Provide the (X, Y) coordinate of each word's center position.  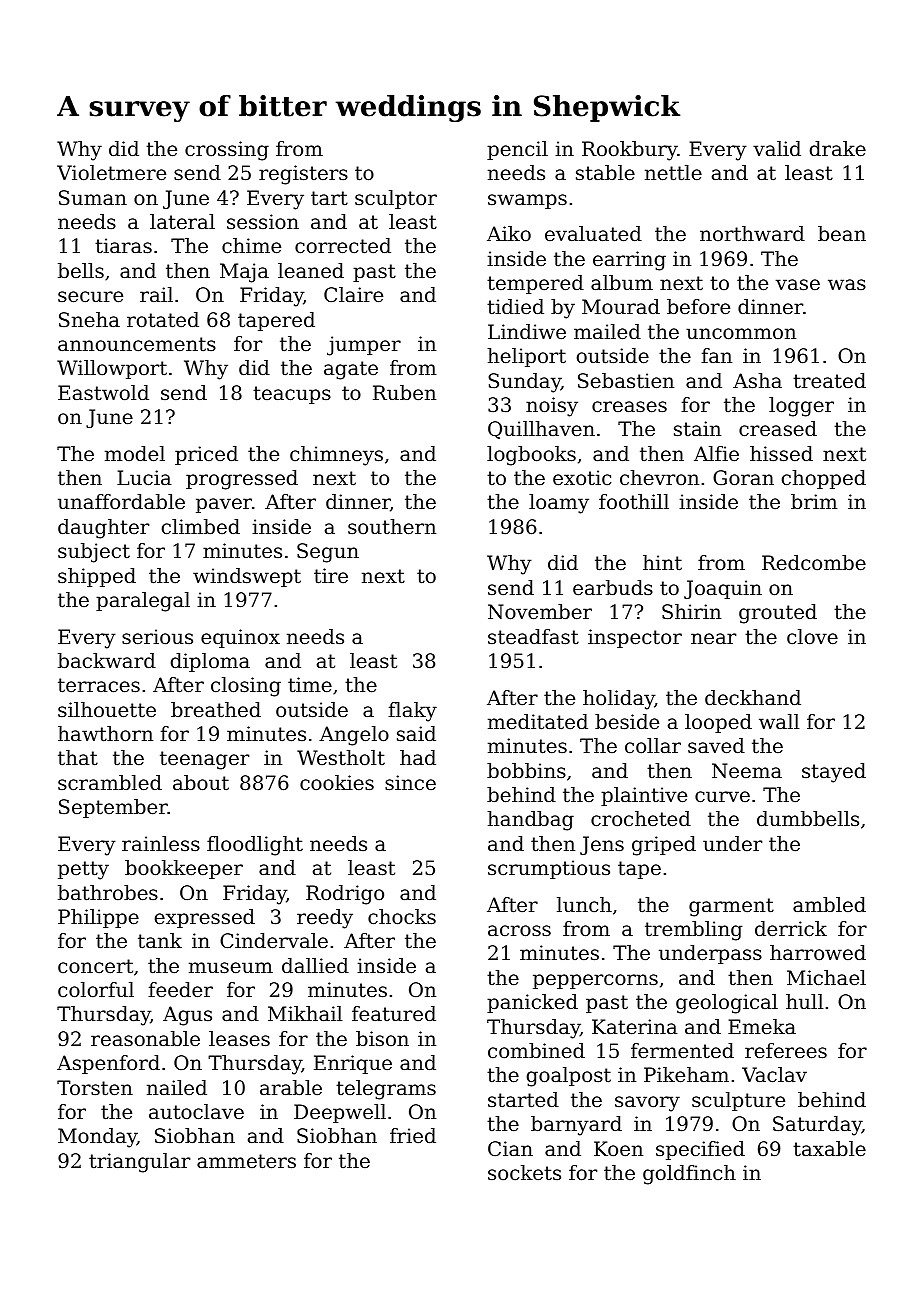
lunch (584, 904)
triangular (139, 1163)
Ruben (404, 392)
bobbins (526, 771)
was (847, 285)
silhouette (107, 710)
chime (251, 246)
